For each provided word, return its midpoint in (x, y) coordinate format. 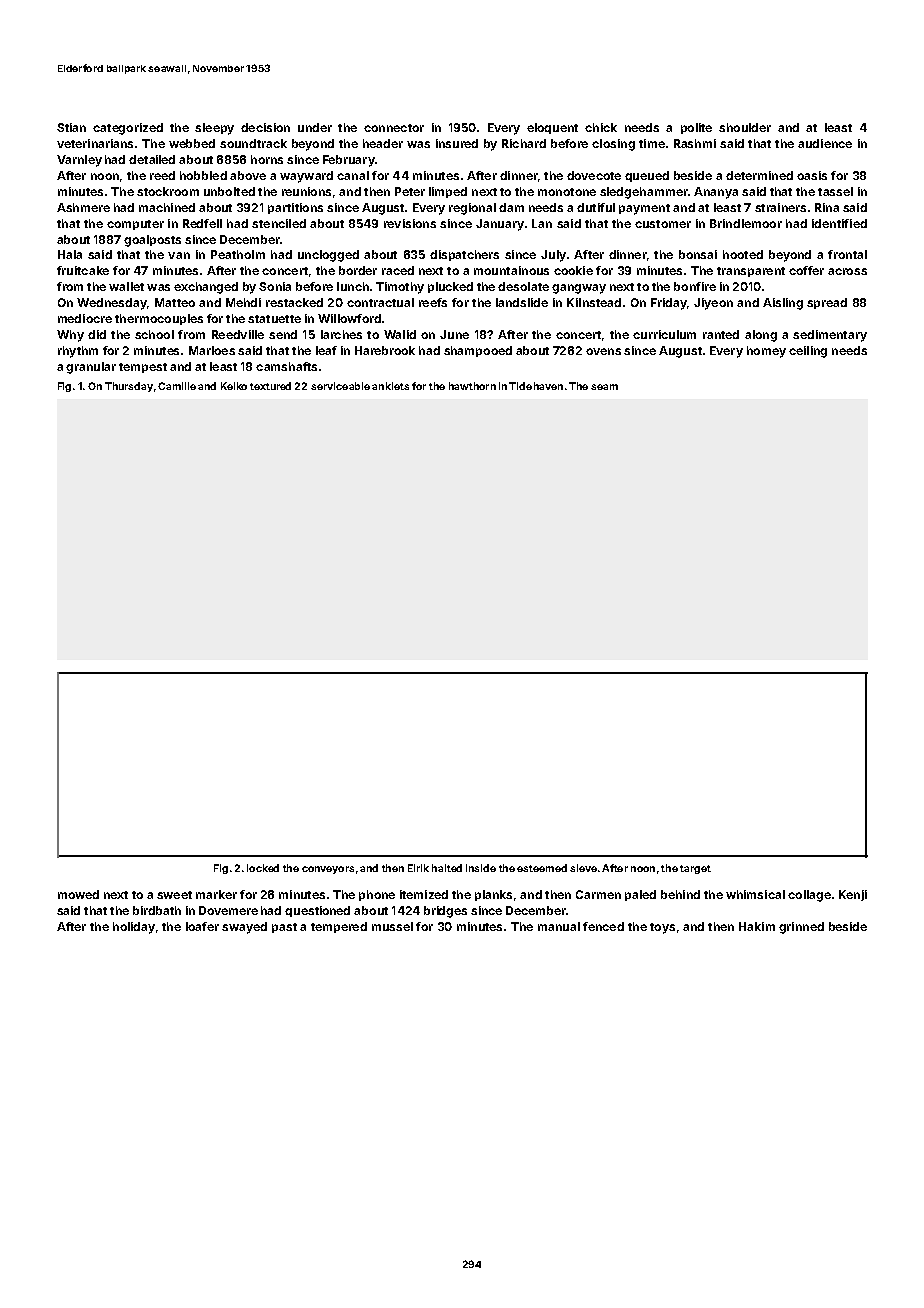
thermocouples (159, 319)
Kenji (853, 895)
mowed (78, 894)
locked (263, 868)
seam (604, 387)
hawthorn (472, 386)
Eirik (418, 868)
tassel (835, 191)
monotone (567, 192)
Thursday (129, 387)
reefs (433, 302)
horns (267, 159)
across (847, 271)
